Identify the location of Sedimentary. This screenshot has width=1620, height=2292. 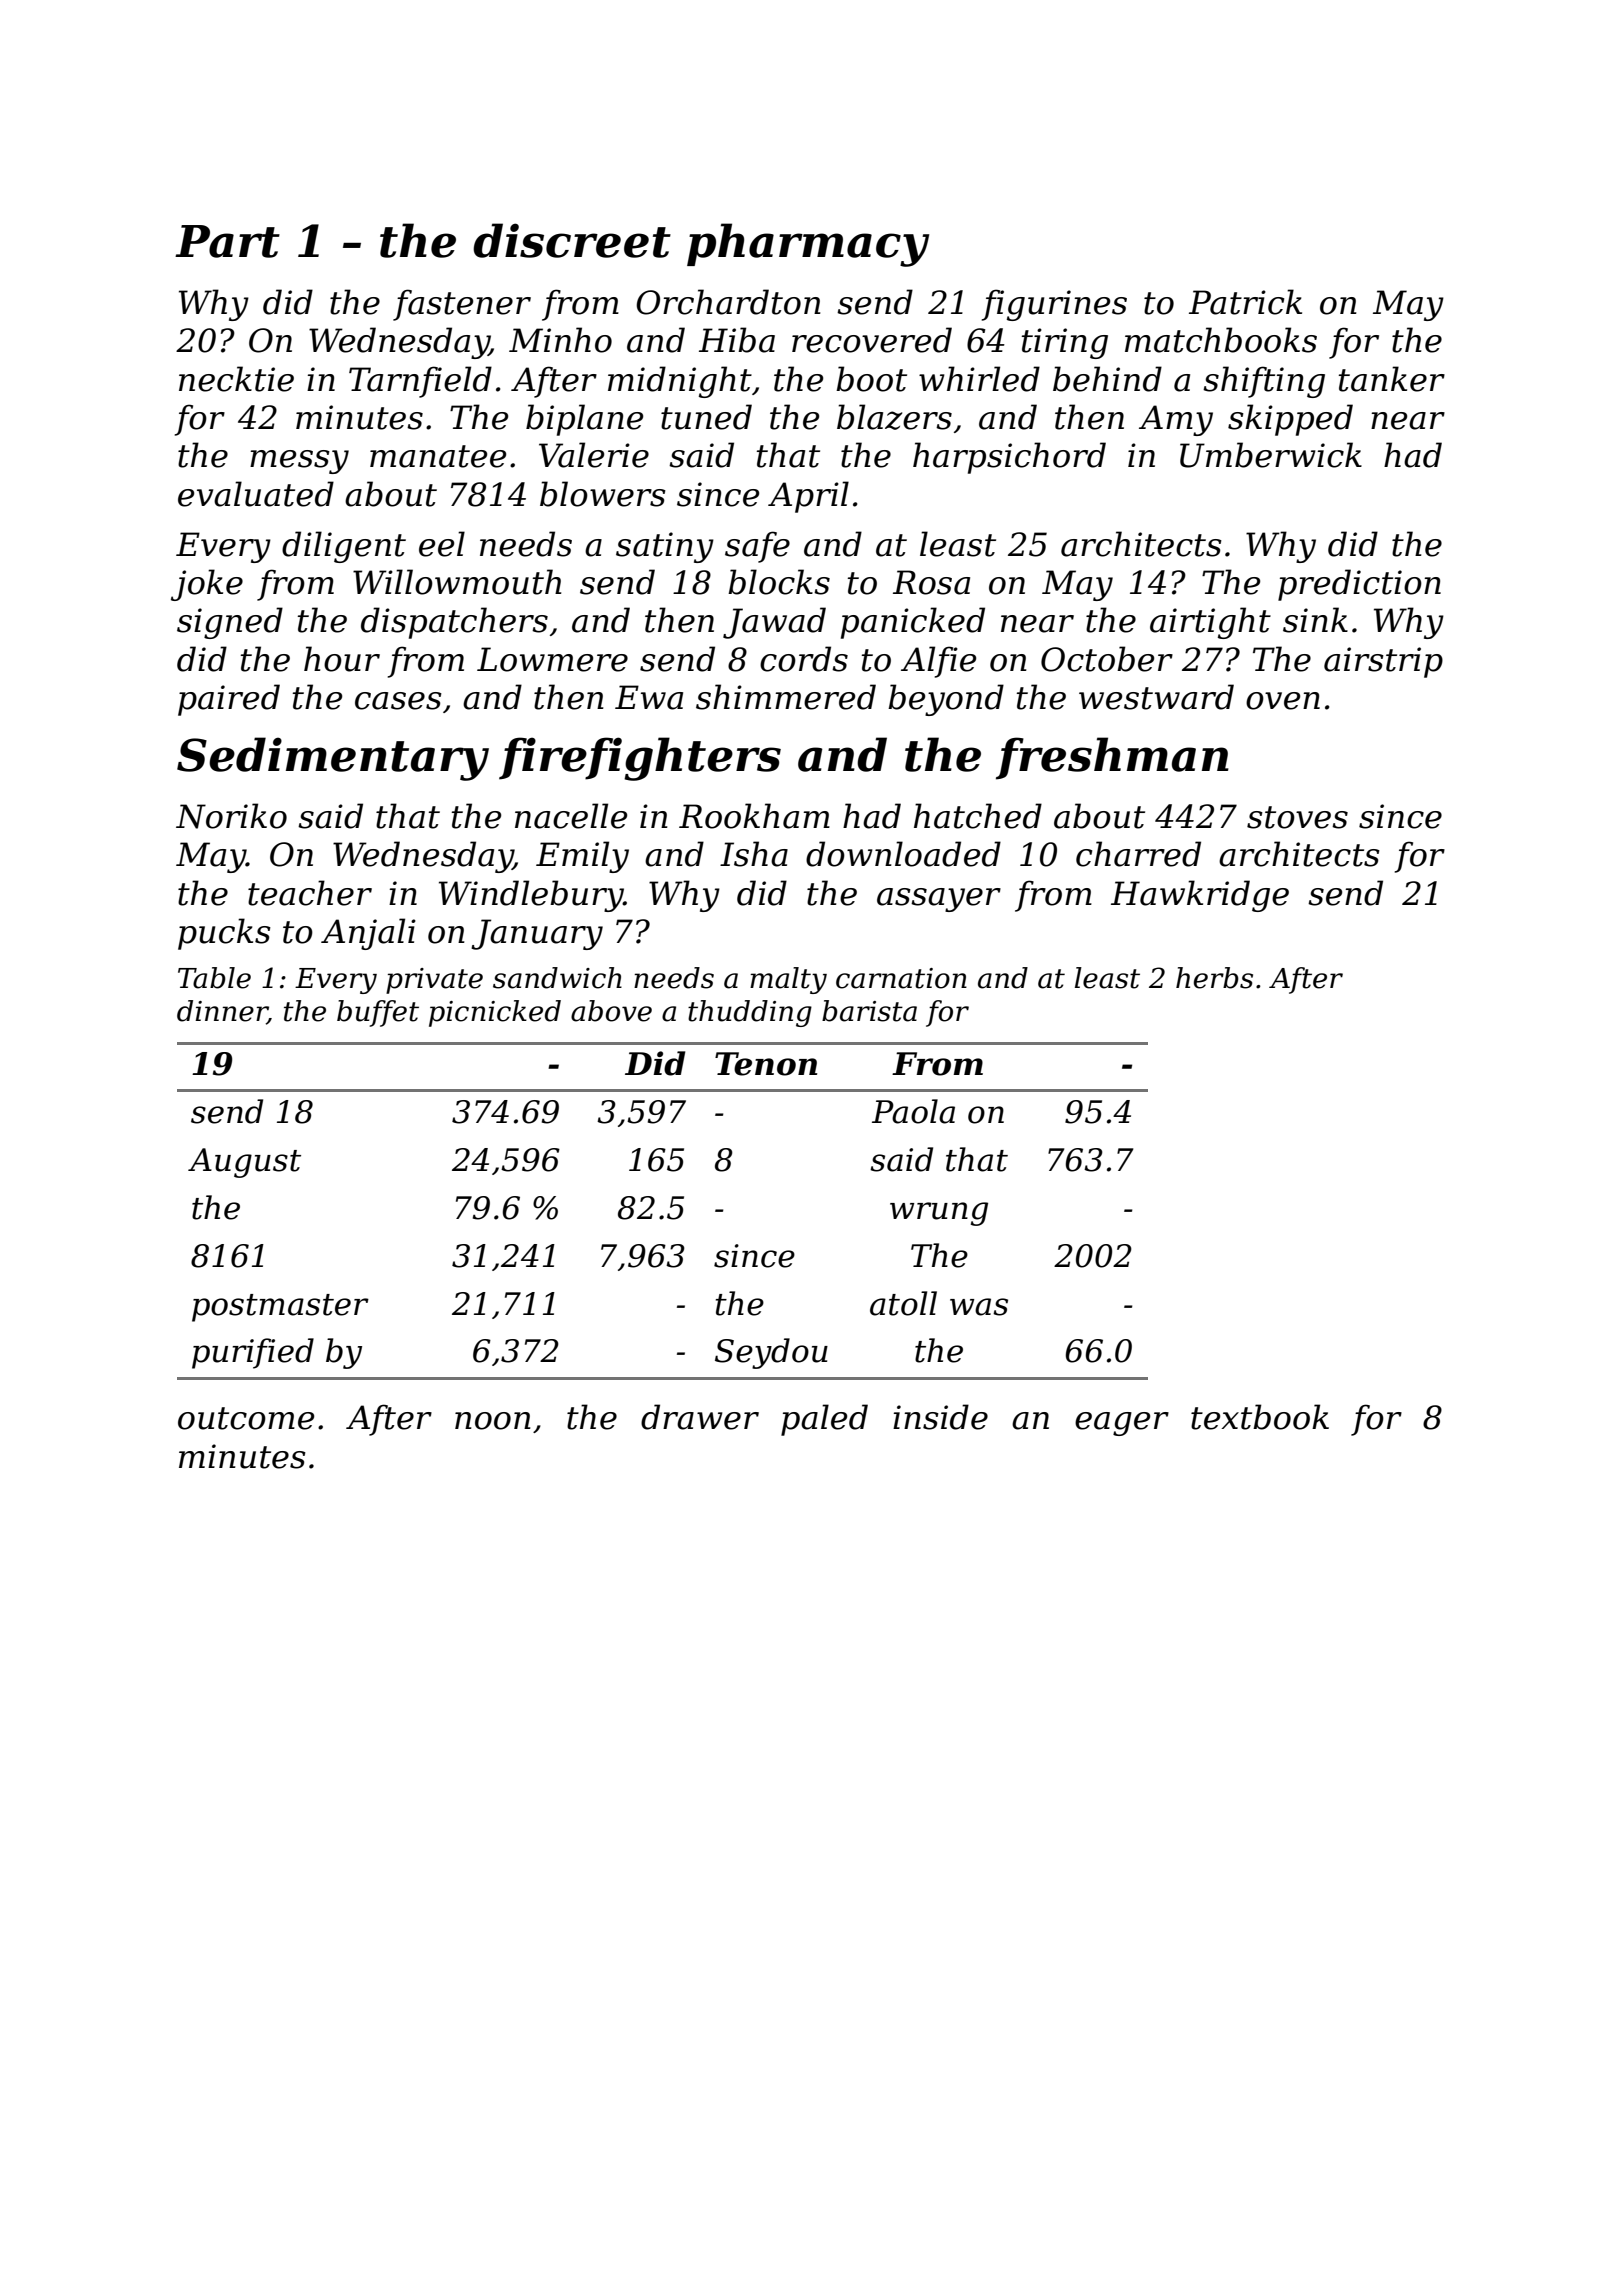
(333, 759).
